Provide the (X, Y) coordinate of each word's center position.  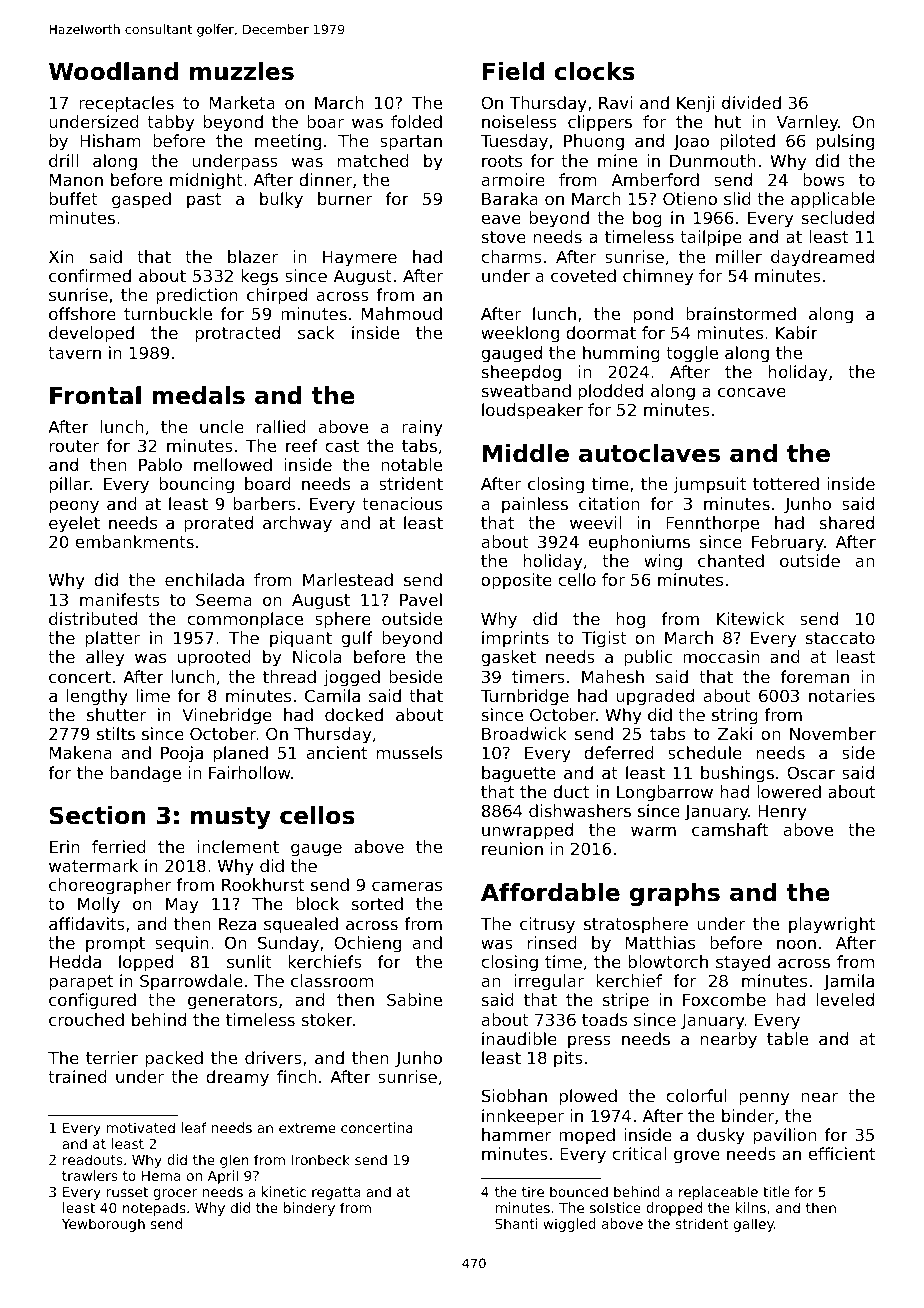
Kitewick (750, 618)
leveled (845, 999)
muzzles (242, 71)
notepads (154, 1209)
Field (513, 71)
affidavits (87, 923)
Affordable (550, 892)
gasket (508, 658)
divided (751, 102)
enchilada (204, 579)
